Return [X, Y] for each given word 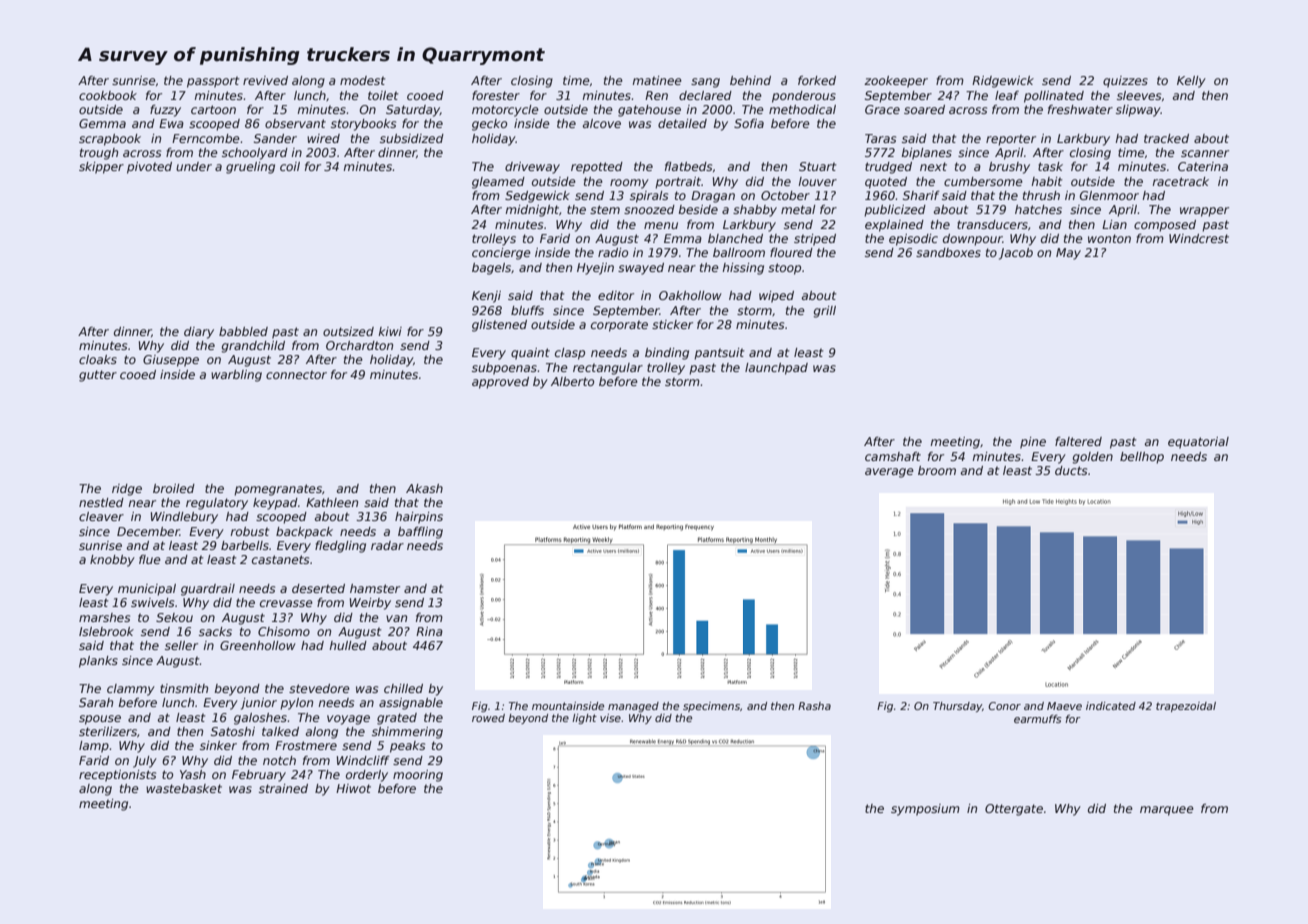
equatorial [1198, 443]
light [584, 719]
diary [199, 333]
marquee [1167, 811]
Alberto [572, 381]
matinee [657, 80]
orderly [367, 776]
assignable [411, 704]
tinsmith [184, 688]
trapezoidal [1186, 707]
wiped [776, 297]
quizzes [1125, 82]
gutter [98, 376]
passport [213, 82]
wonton [1109, 238]
